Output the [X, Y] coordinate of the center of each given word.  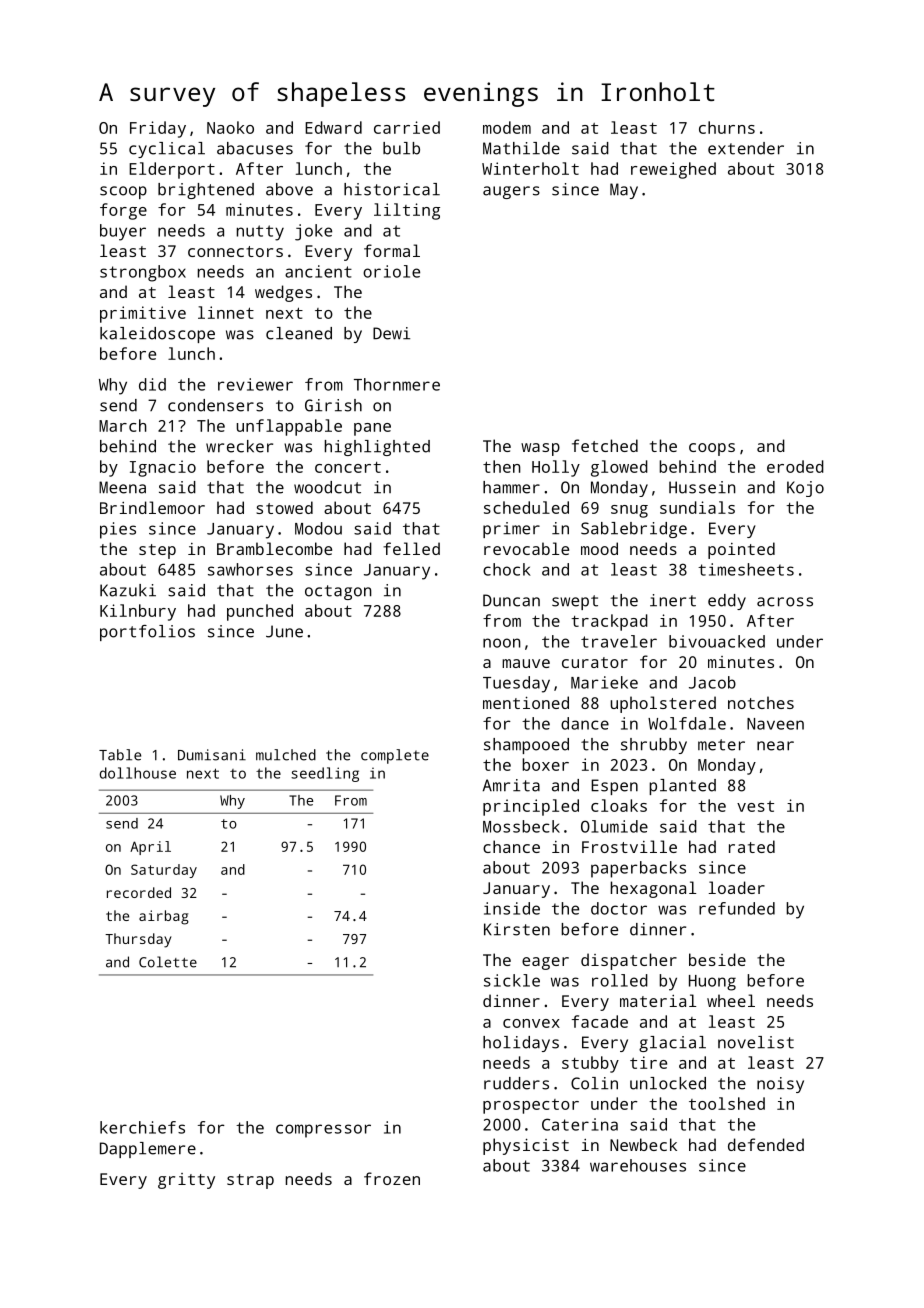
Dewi [391, 333]
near [775, 746]
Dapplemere [148, 1150]
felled [411, 548]
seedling [325, 774]
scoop [123, 192]
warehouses [638, 1165]
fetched [605, 445]
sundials [697, 507]
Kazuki [128, 590]
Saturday [164, 871]
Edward [333, 127]
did [152, 384]
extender [746, 148]
